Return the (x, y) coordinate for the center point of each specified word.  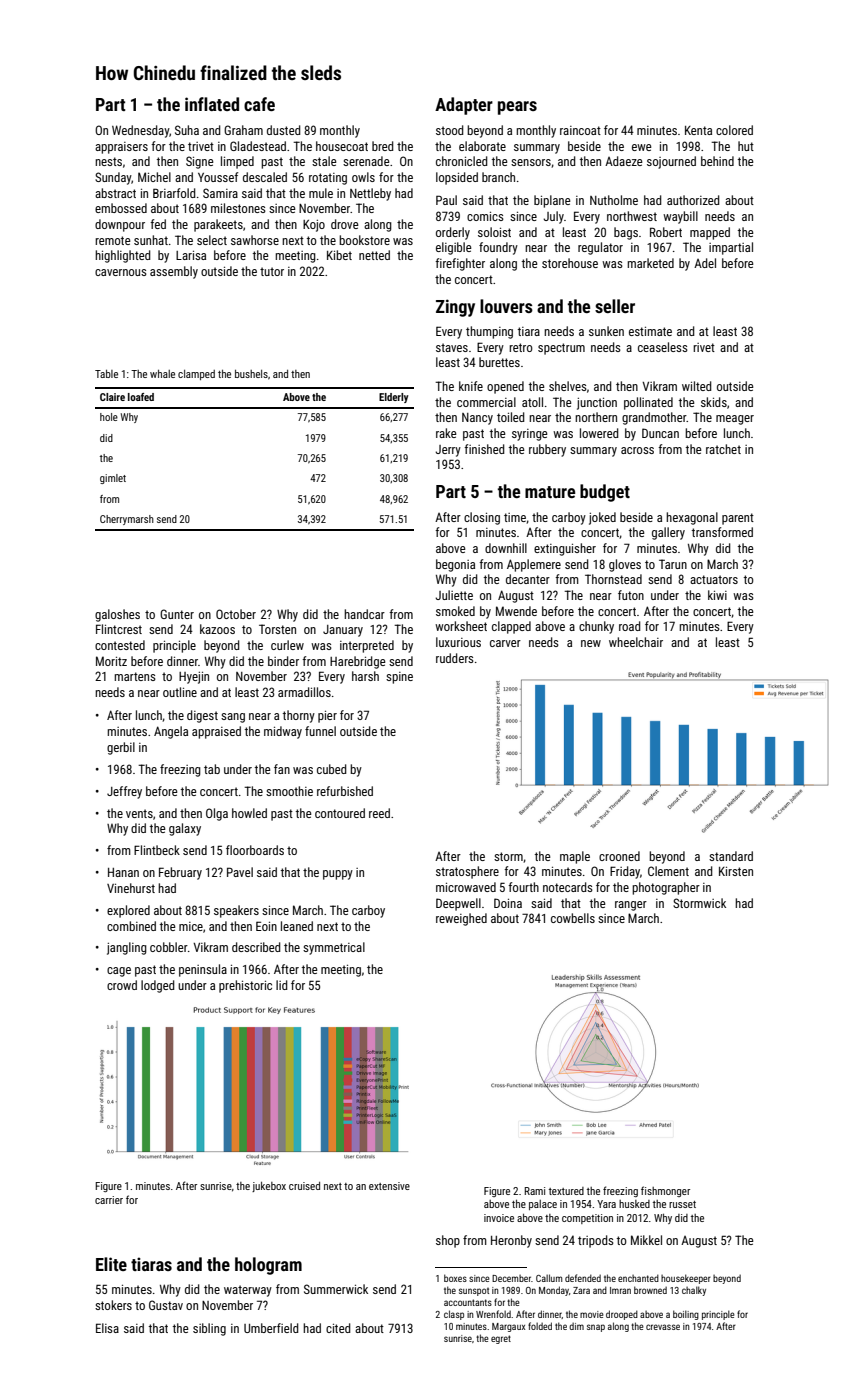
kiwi (717, 595)
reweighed (461, 919)
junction (597, 404)
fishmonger (665, 1191)
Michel (154, 177)
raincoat (580, 130)
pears (517, 108)
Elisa (107, 1328)
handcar (364, 614)
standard (731, 856)
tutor (272, 271)
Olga (217, 814)
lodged (158, 986)
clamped (196, 375)
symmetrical (334, 948)
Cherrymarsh (127, 520)
